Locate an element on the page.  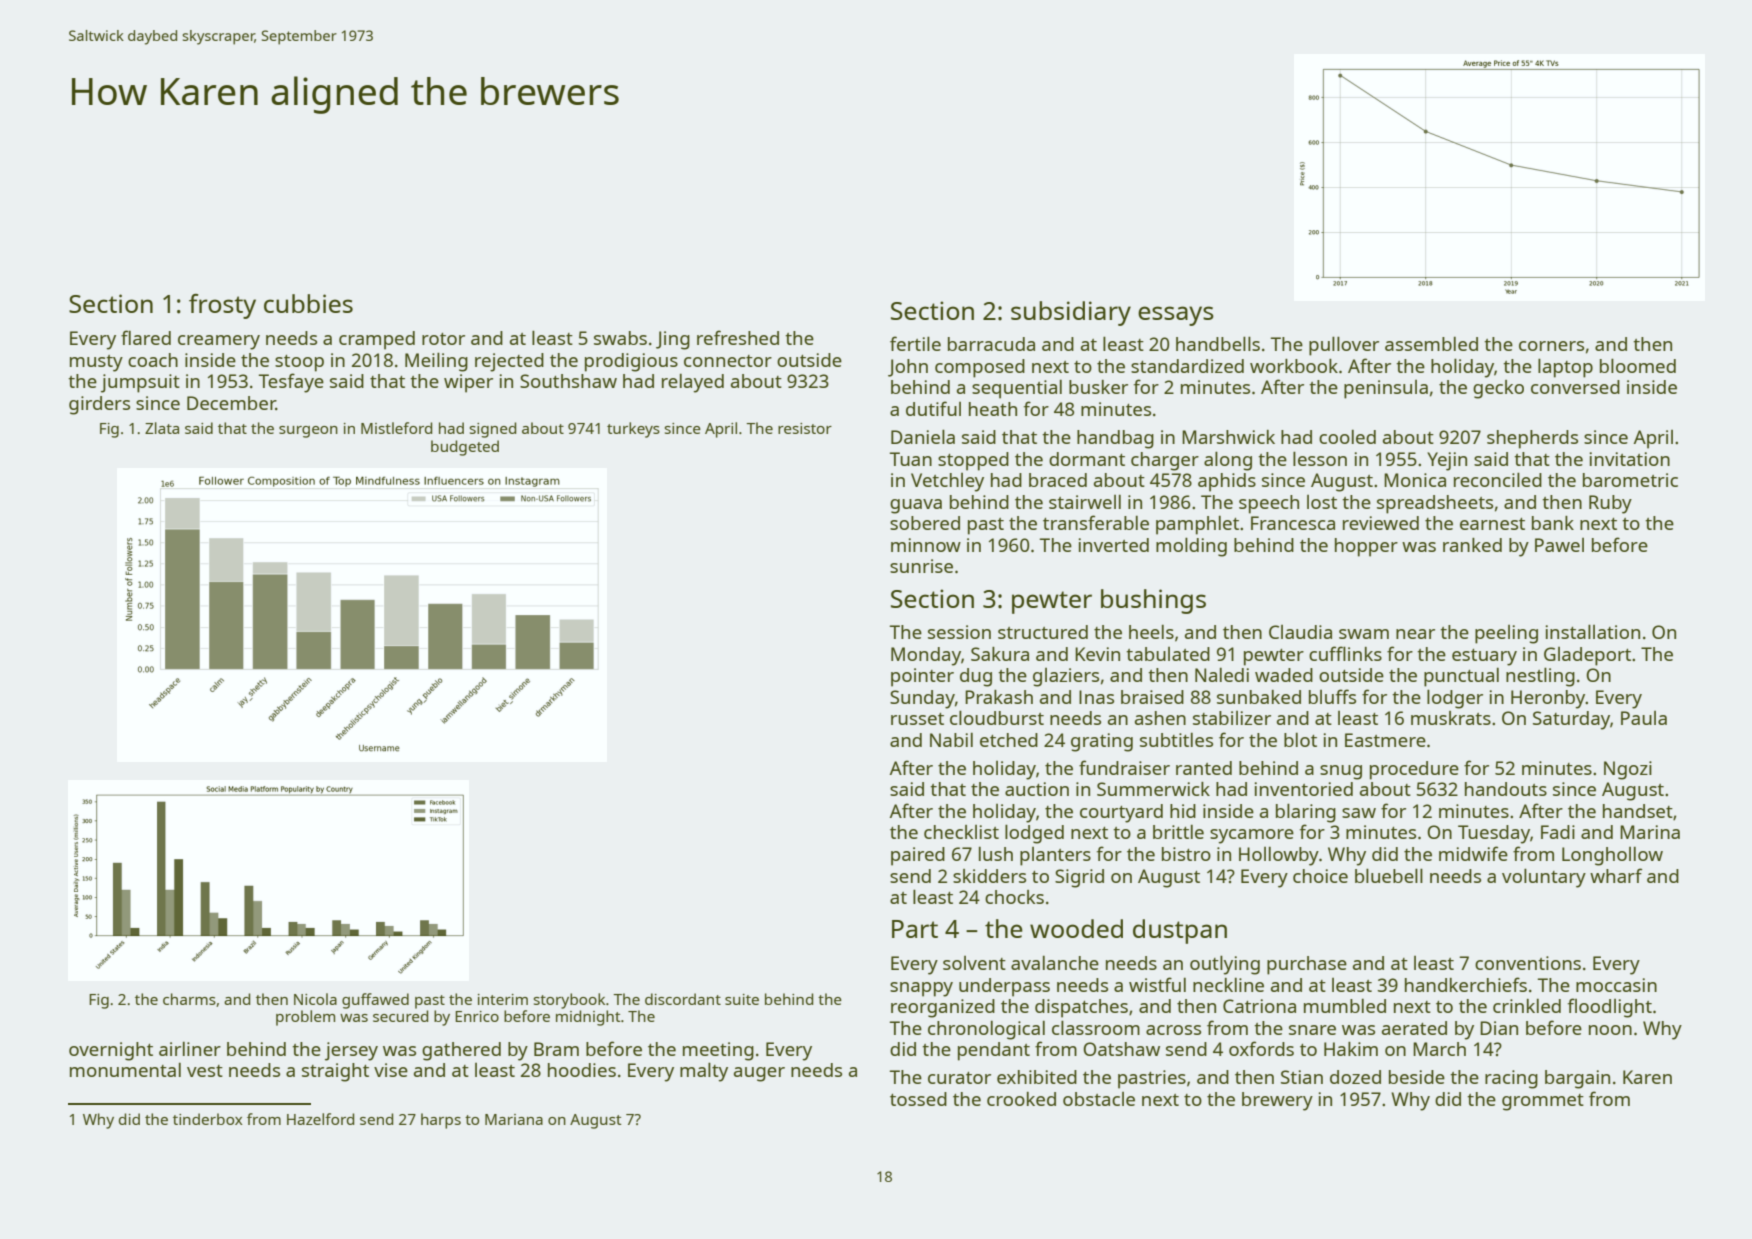
conventions is located at coordinates (1528, 963).
